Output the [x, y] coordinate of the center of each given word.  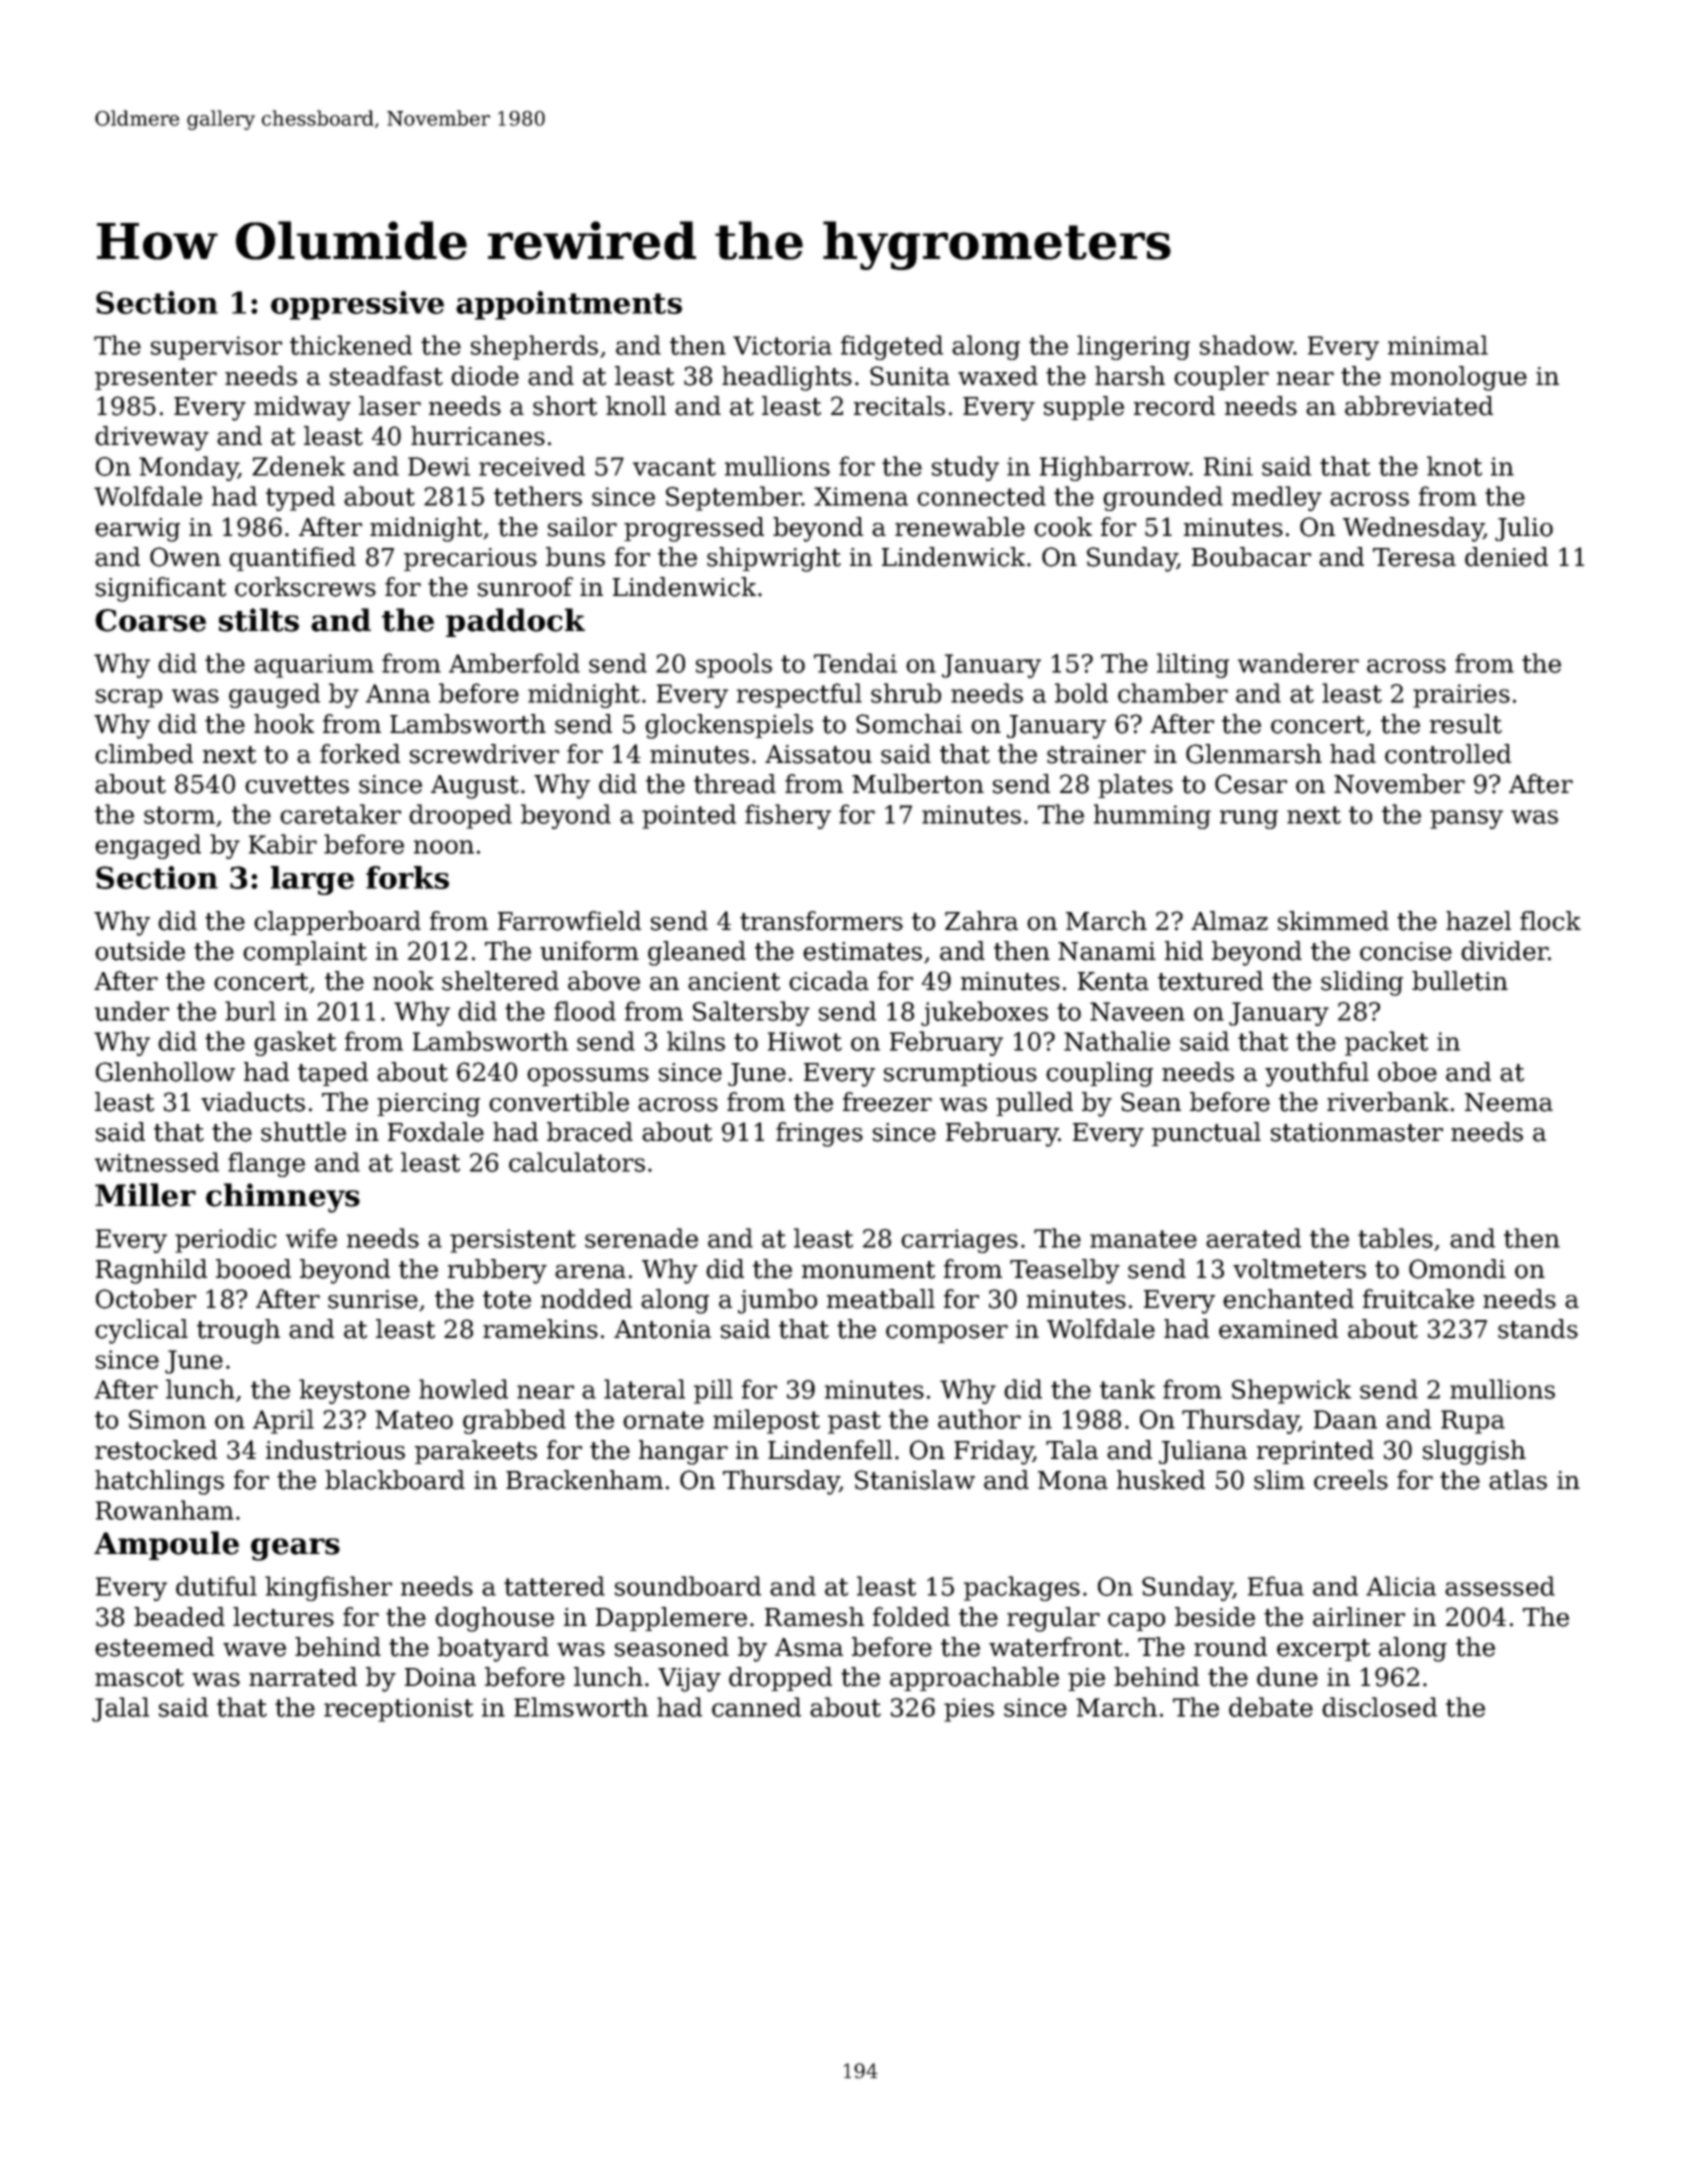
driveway [152, 438]
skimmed [1333, 921]
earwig [137, 530]
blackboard [395, 1480]
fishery [788, 816]
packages [1022, 1588]
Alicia [1401, 1586]
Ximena [861, 496]
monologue [1458, 378]
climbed [144, 754]
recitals [899, 406]
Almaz [1229, 921]
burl [250, 1011]
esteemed [154, 1647]
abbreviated [1419, 406]
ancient [734, 981]
